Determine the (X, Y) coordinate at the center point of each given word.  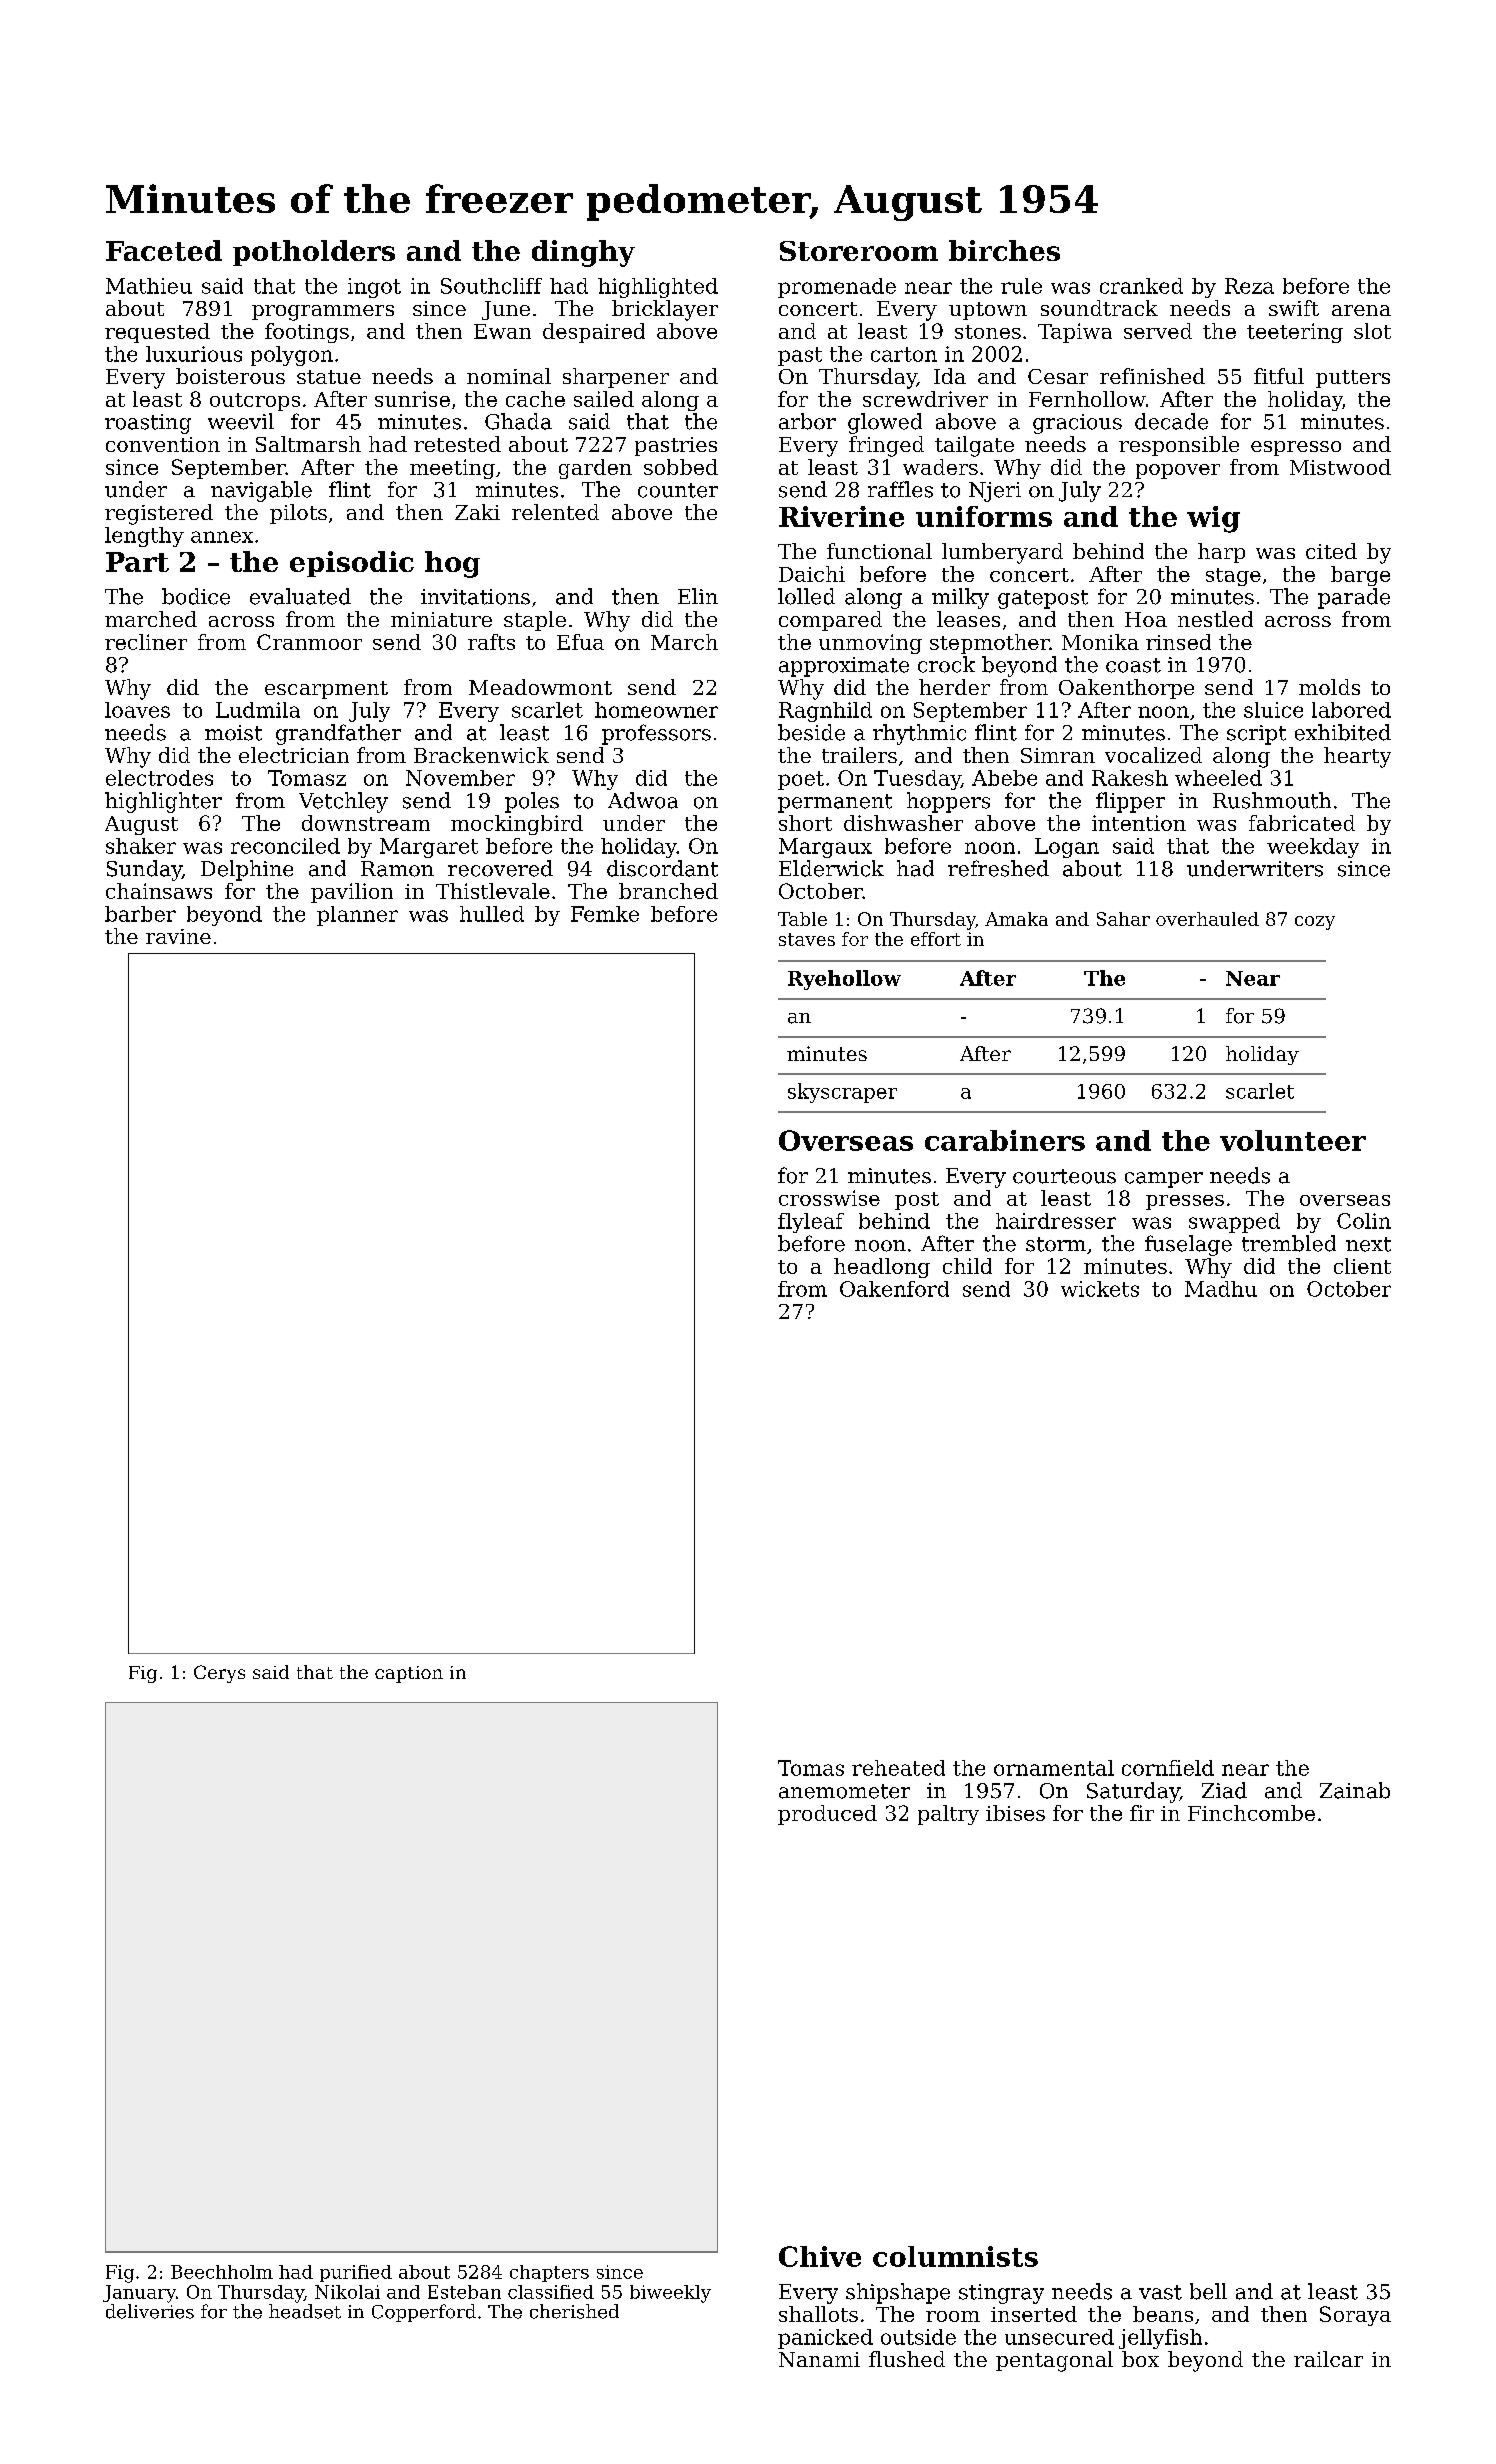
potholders (314, 253)
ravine (178, 936)
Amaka (1016, 919)
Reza (1249, 286)
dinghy (583, 253)
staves (807, 939)
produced (827, 1815)
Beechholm (222, 2272)
